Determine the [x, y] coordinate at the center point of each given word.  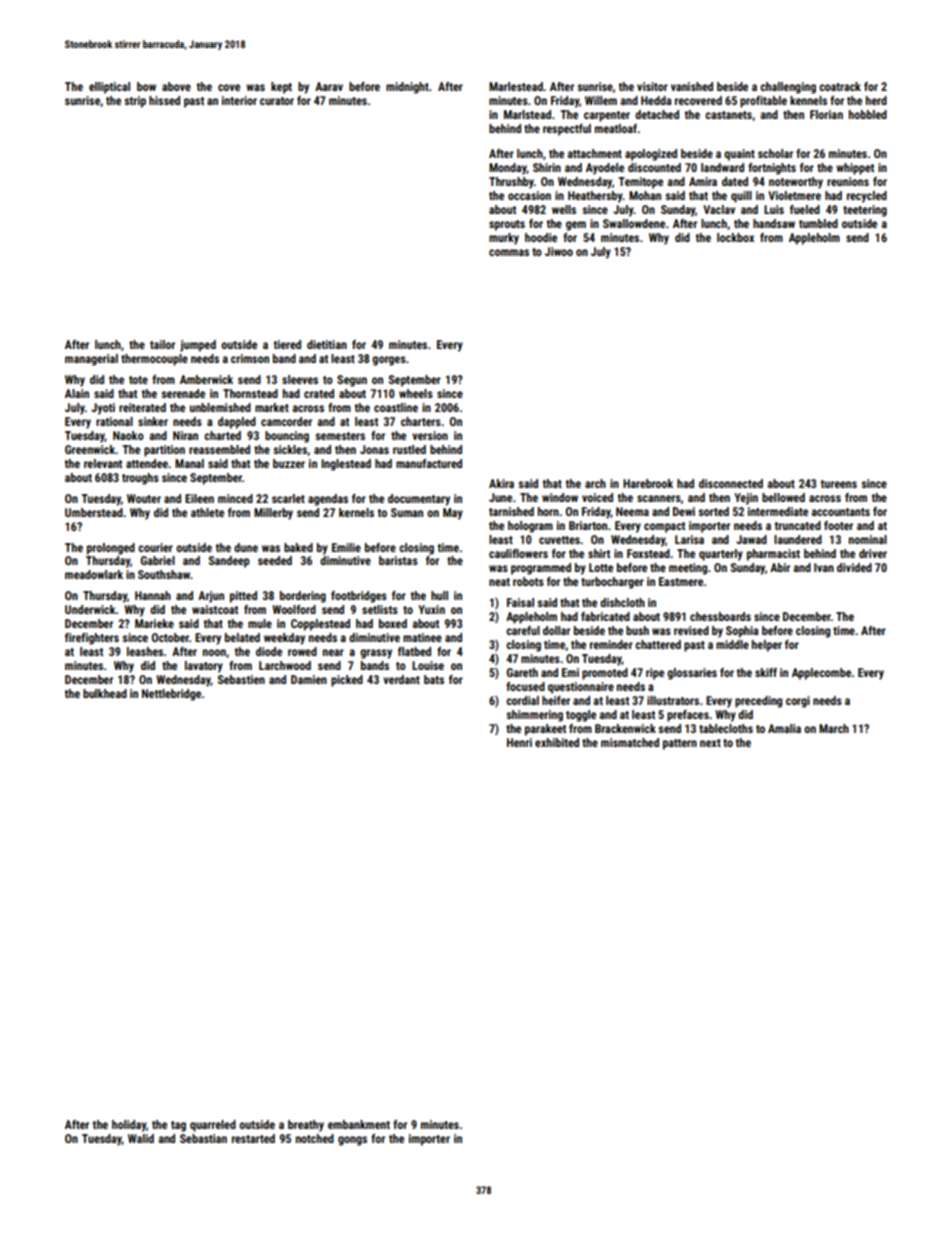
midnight [407, 88]
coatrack [840, 86]
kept [281, 88]
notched [315, 1138]
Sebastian [203, 1138]
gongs [352, 1141]
